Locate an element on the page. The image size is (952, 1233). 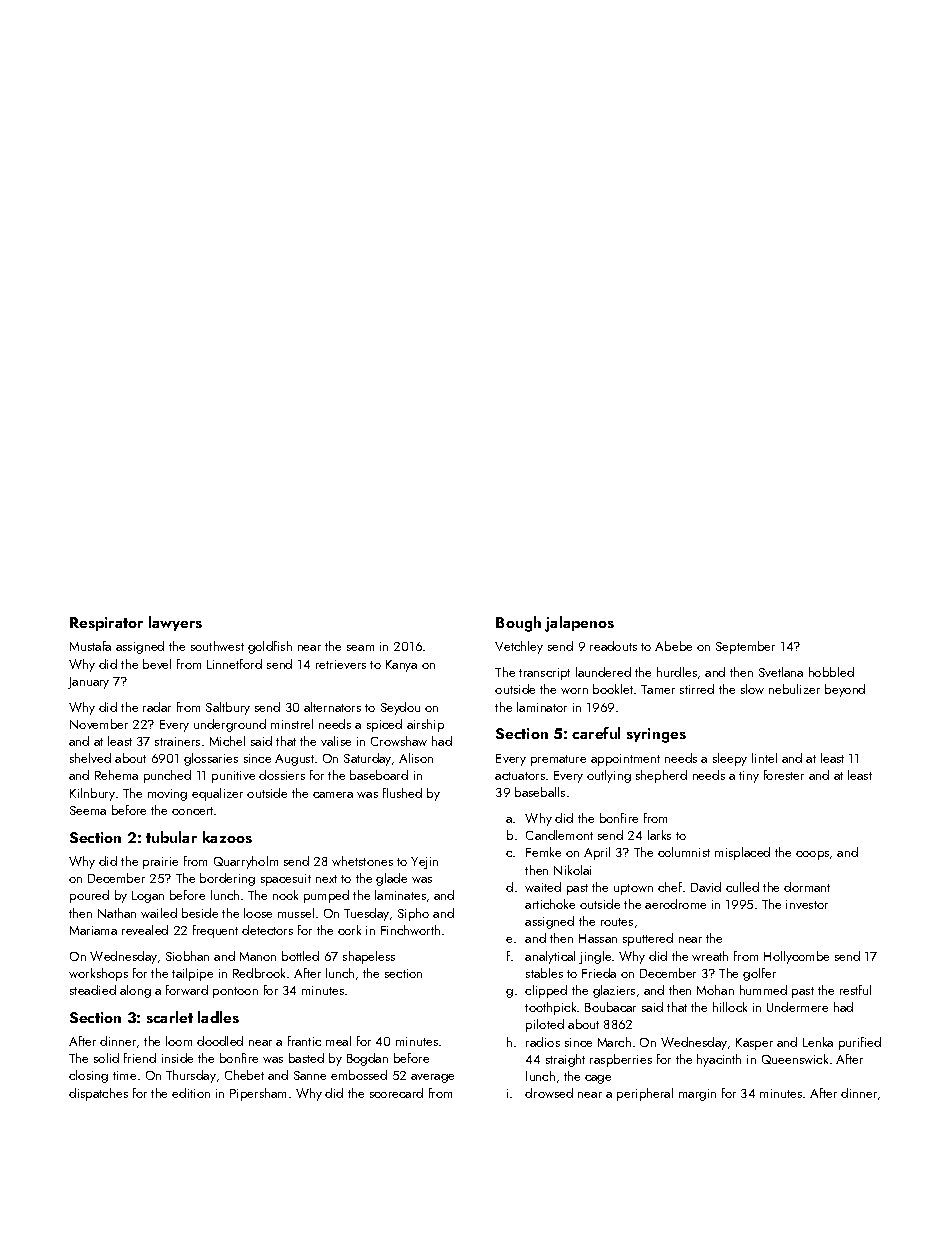
Bough is located at coordinates (518, 624).
